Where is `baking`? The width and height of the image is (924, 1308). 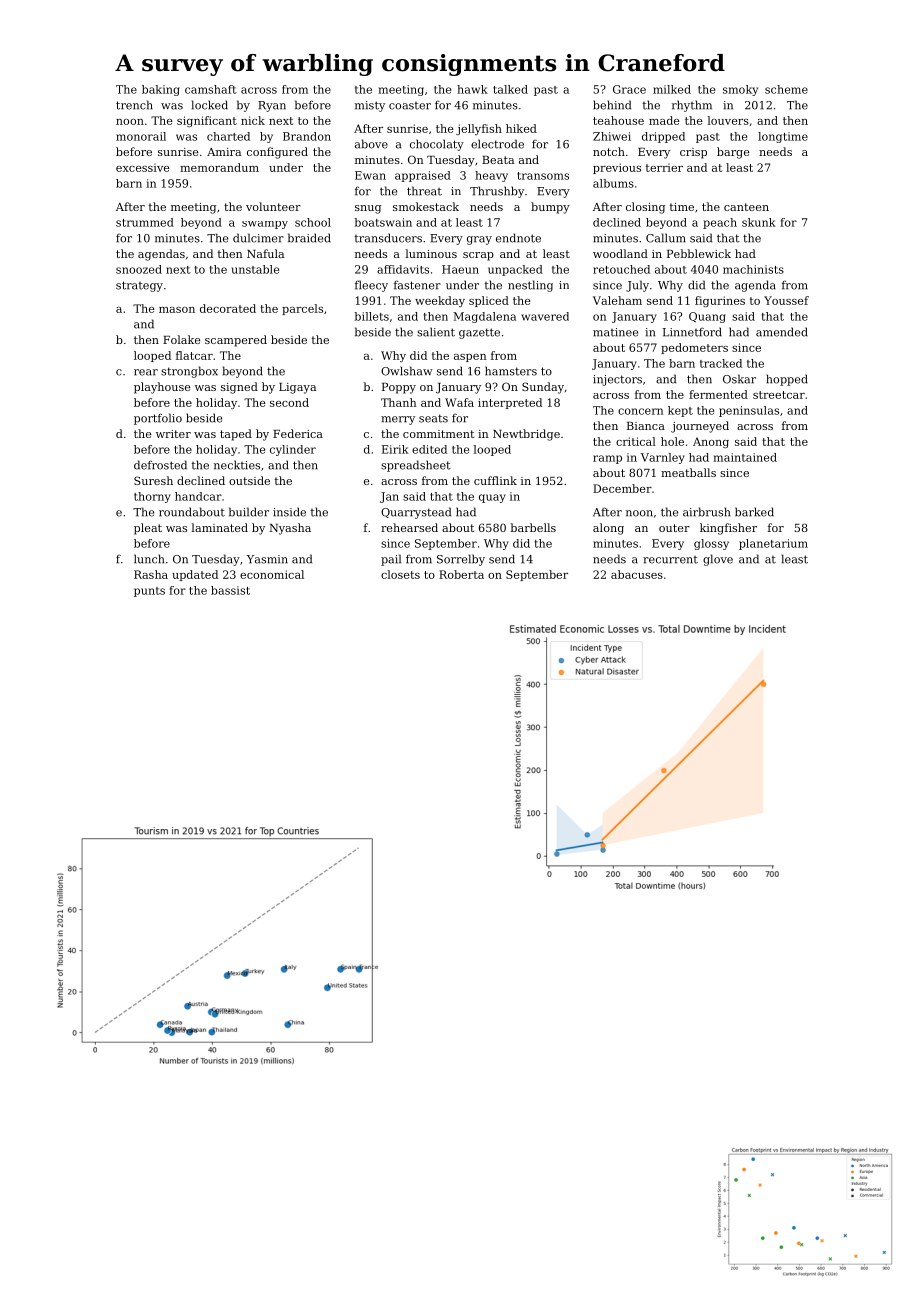
baking is located at coordinates (161, 90).
